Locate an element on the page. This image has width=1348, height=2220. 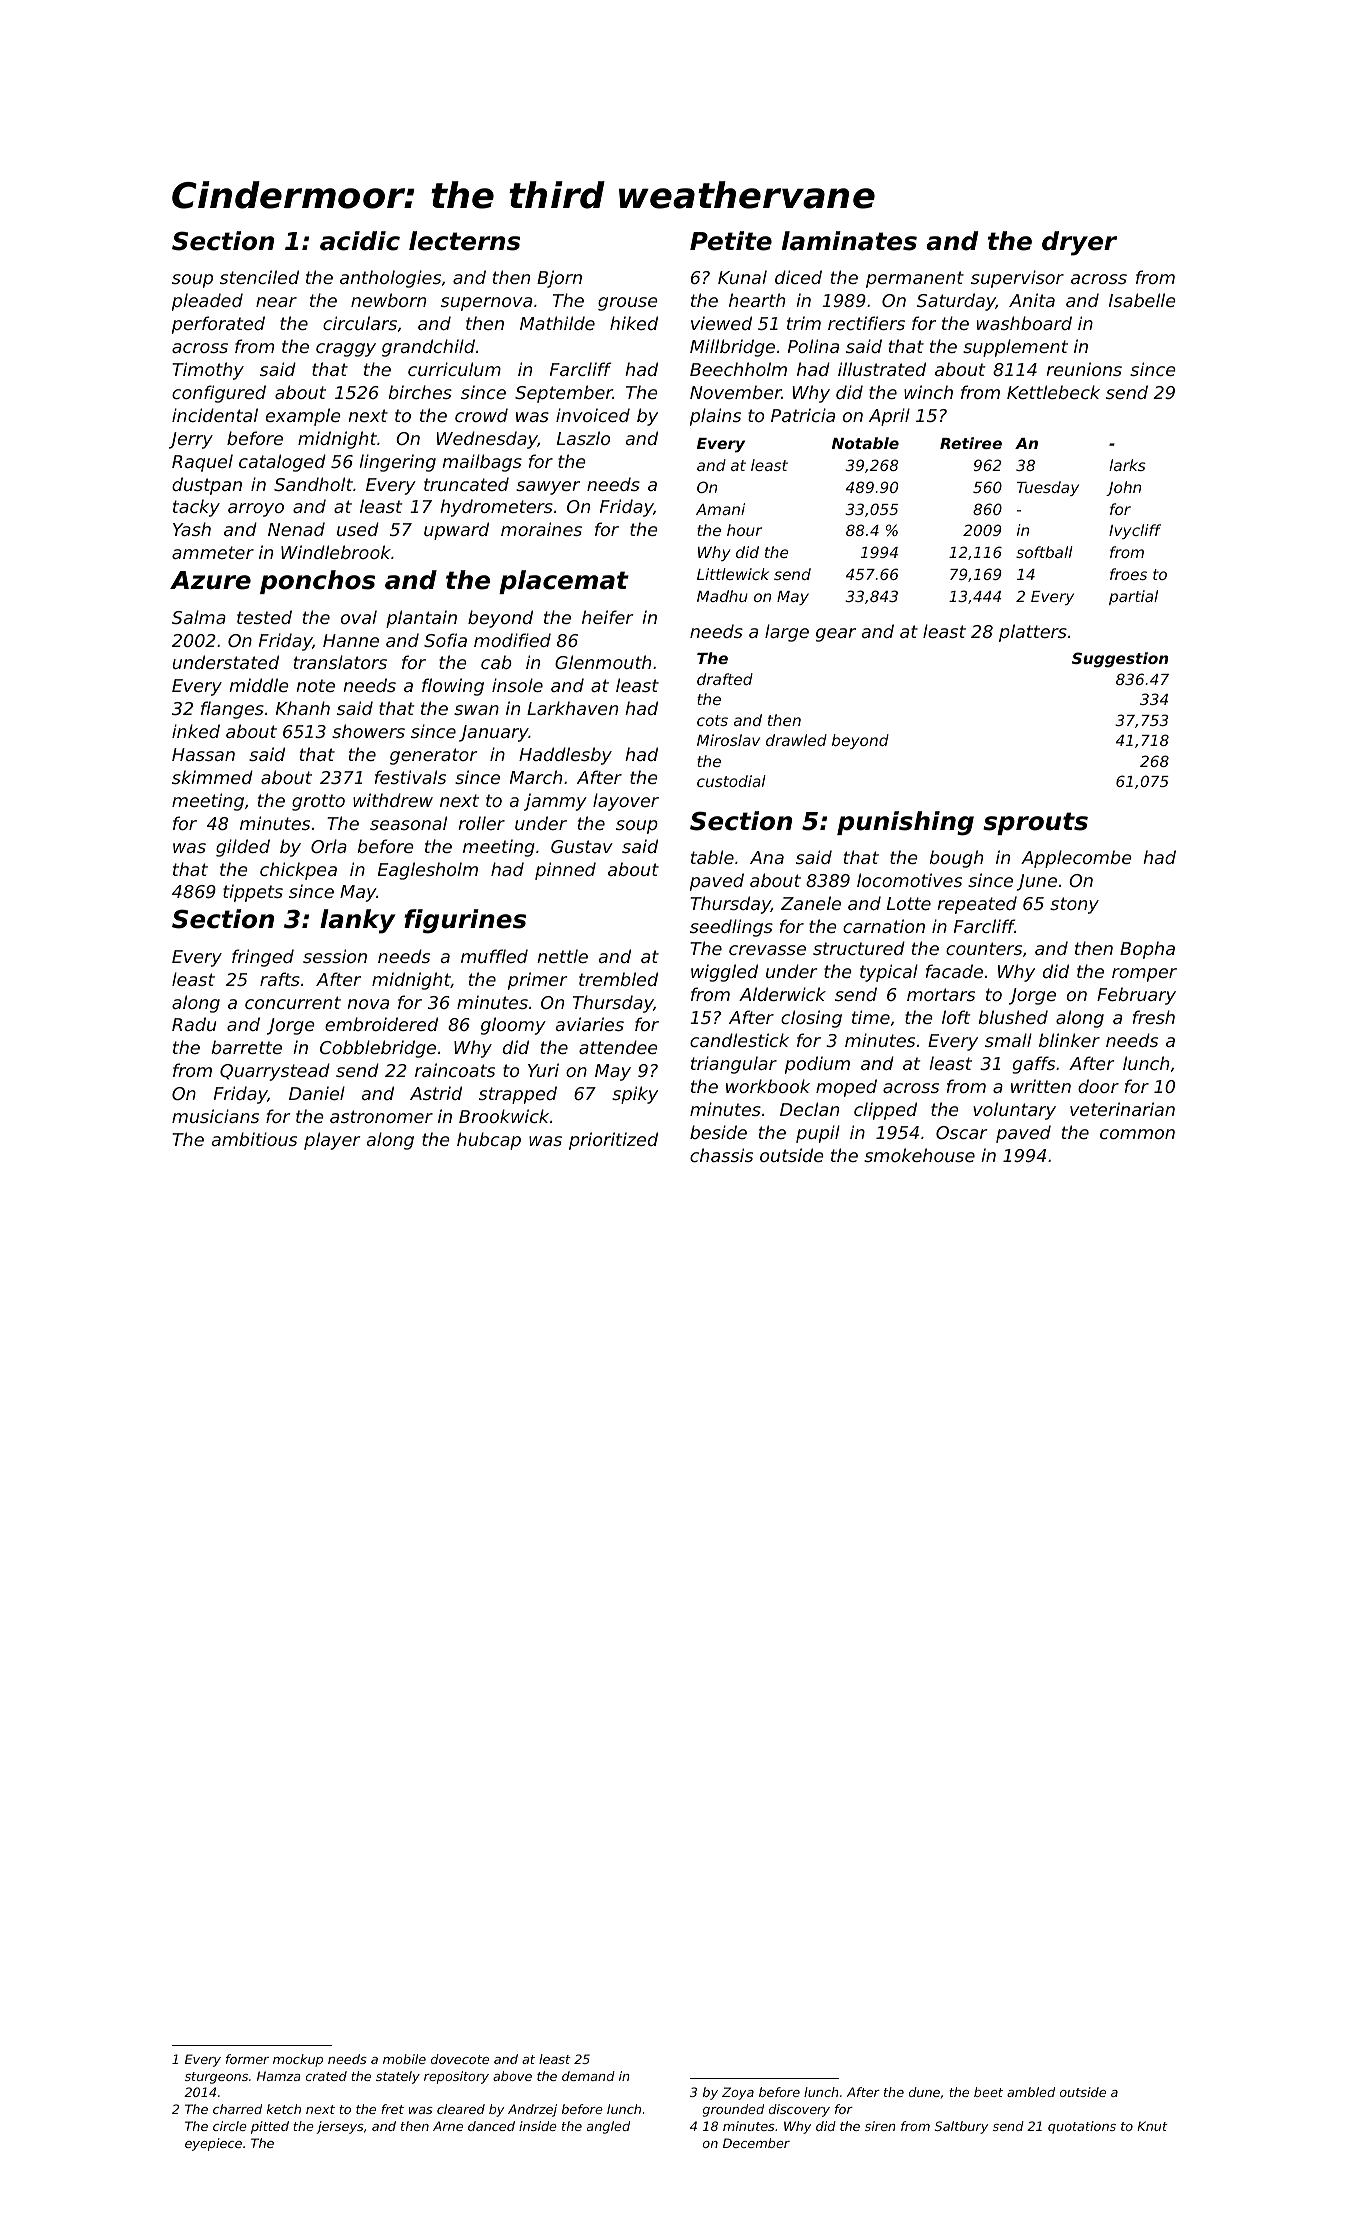
common is located at coordinates (1137, 1134).
